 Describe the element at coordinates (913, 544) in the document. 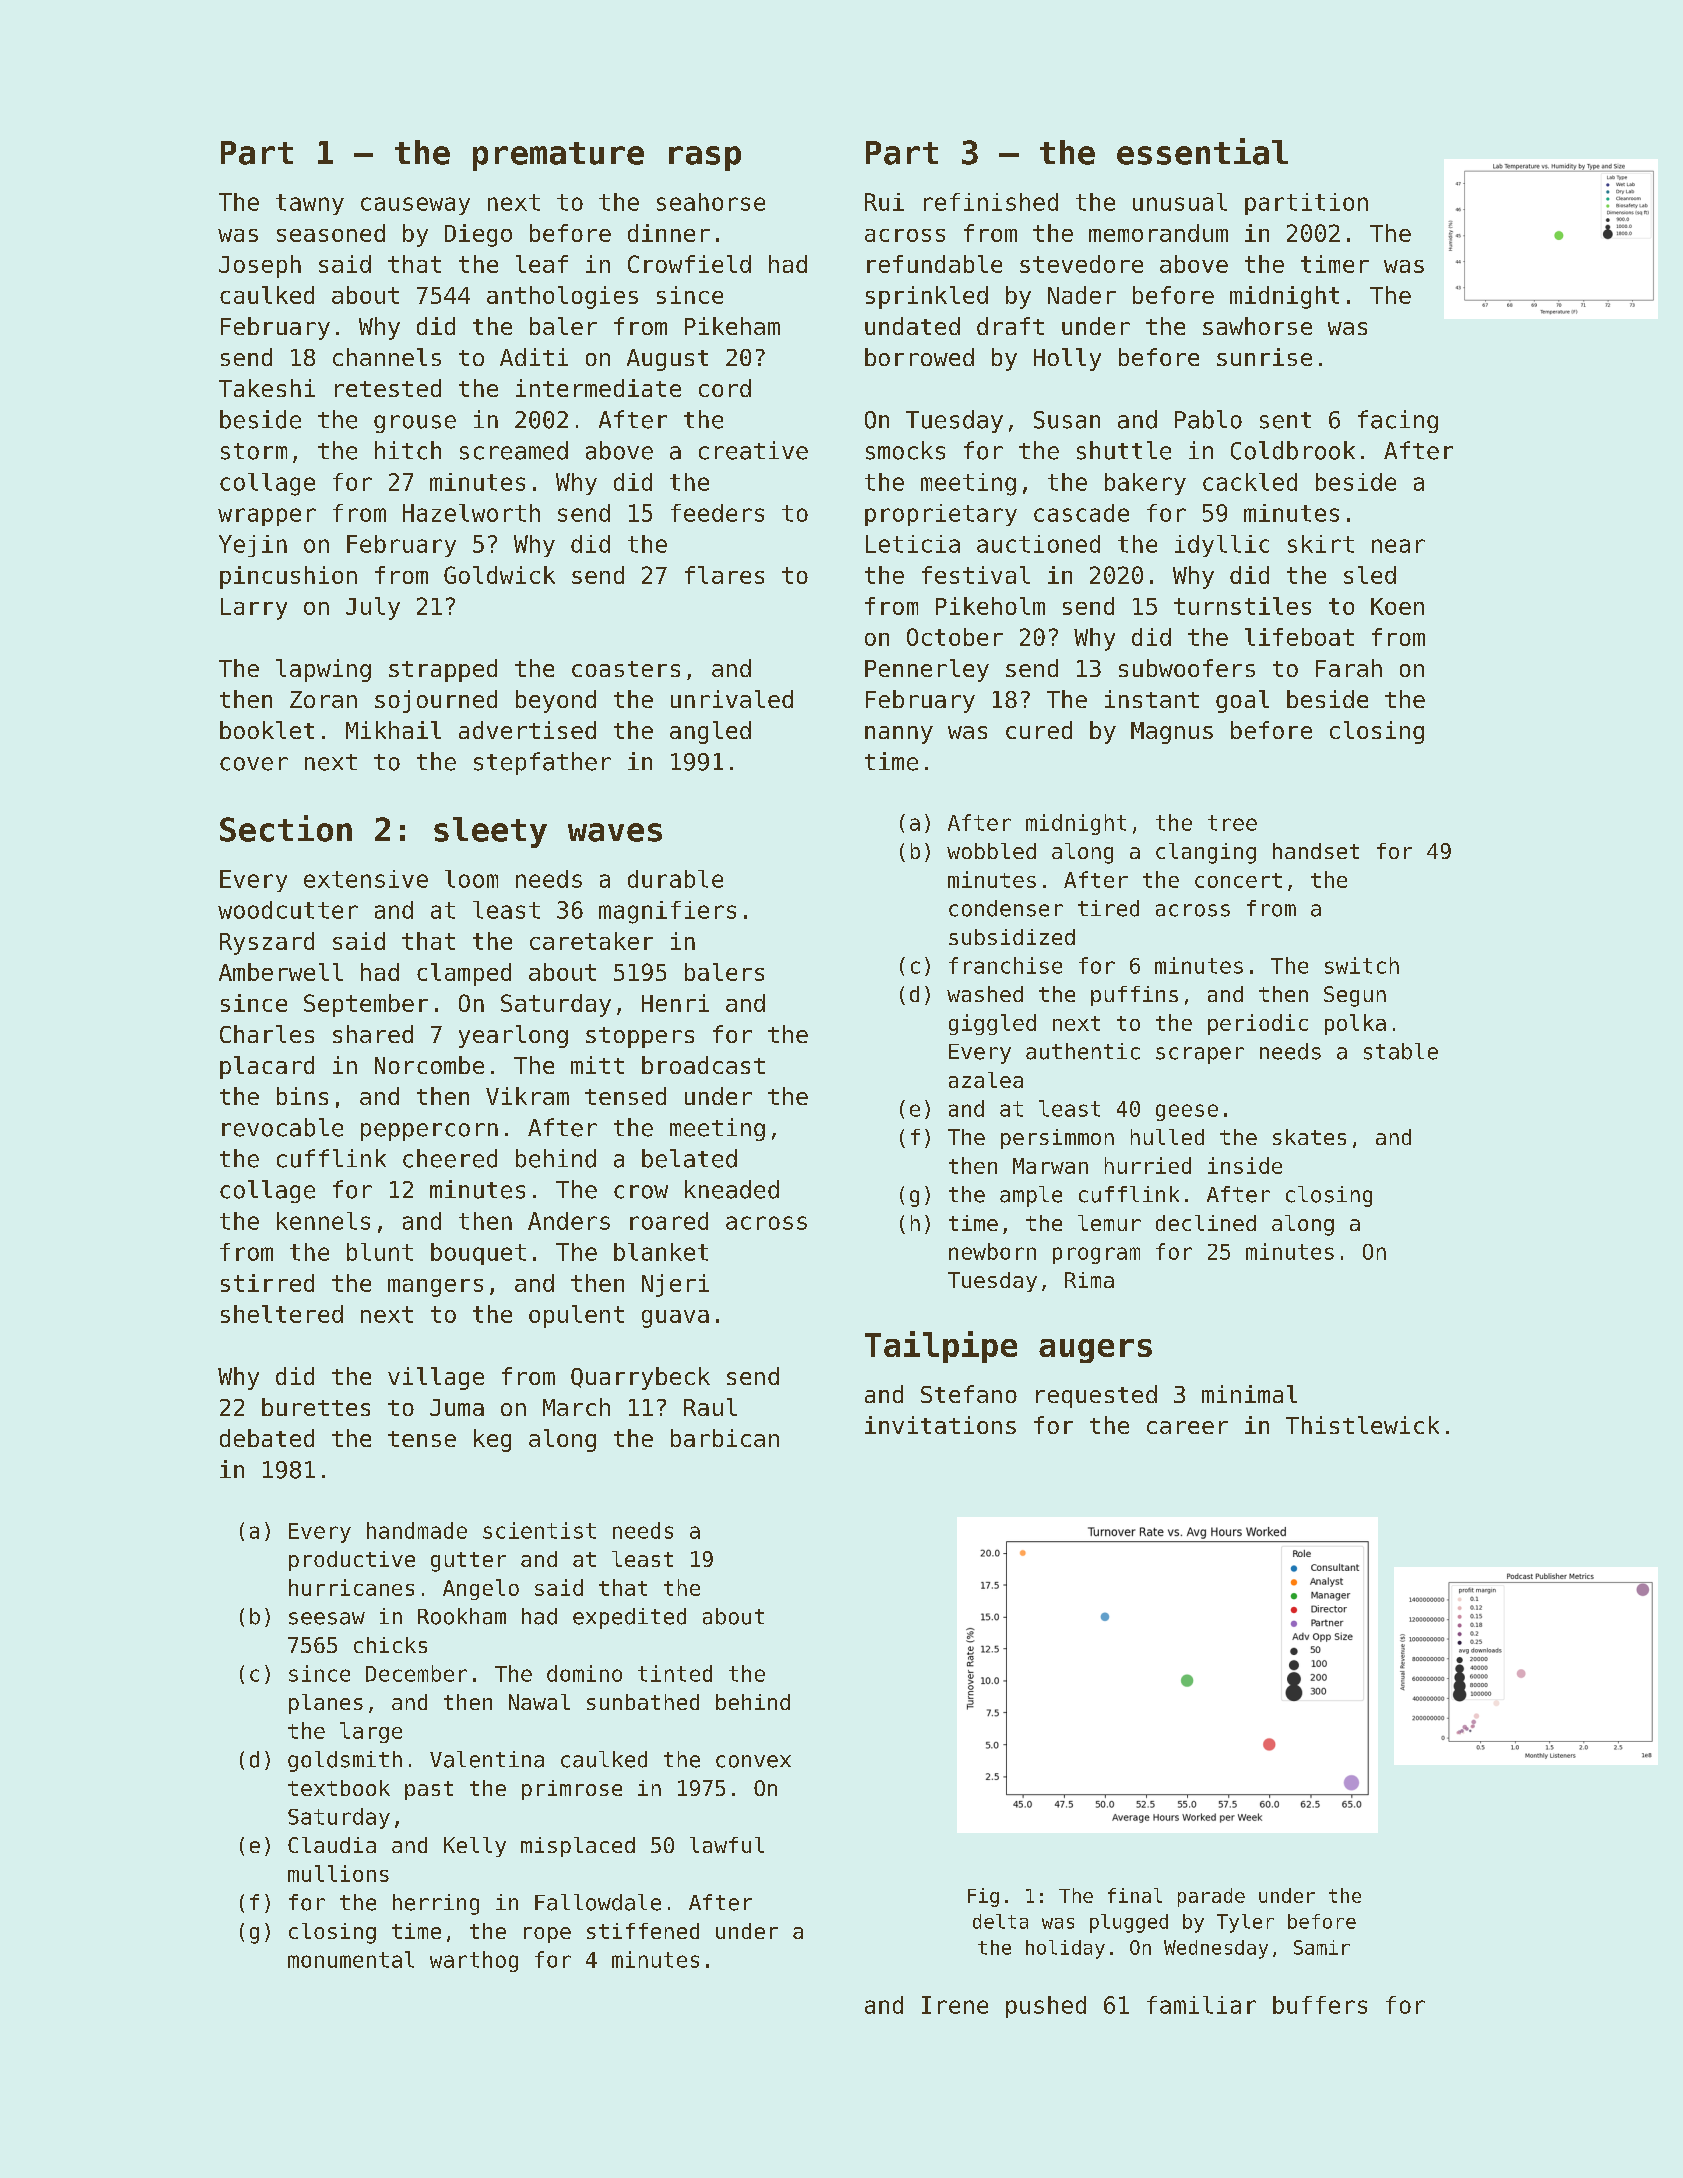

I see `Leticia` at that location.
